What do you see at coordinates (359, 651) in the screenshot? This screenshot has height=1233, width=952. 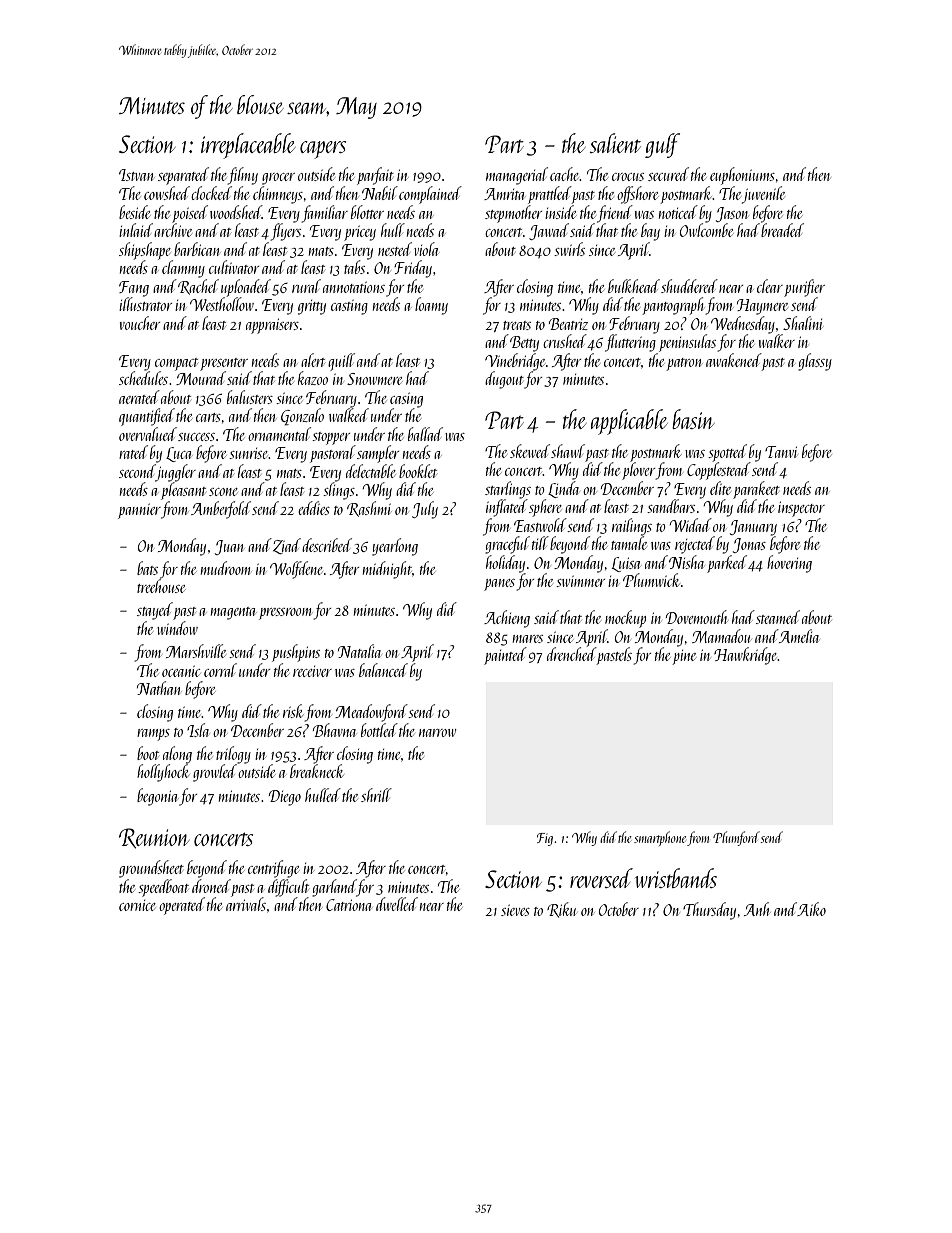 I see `Natalia` at bounding box center [359, 651].
